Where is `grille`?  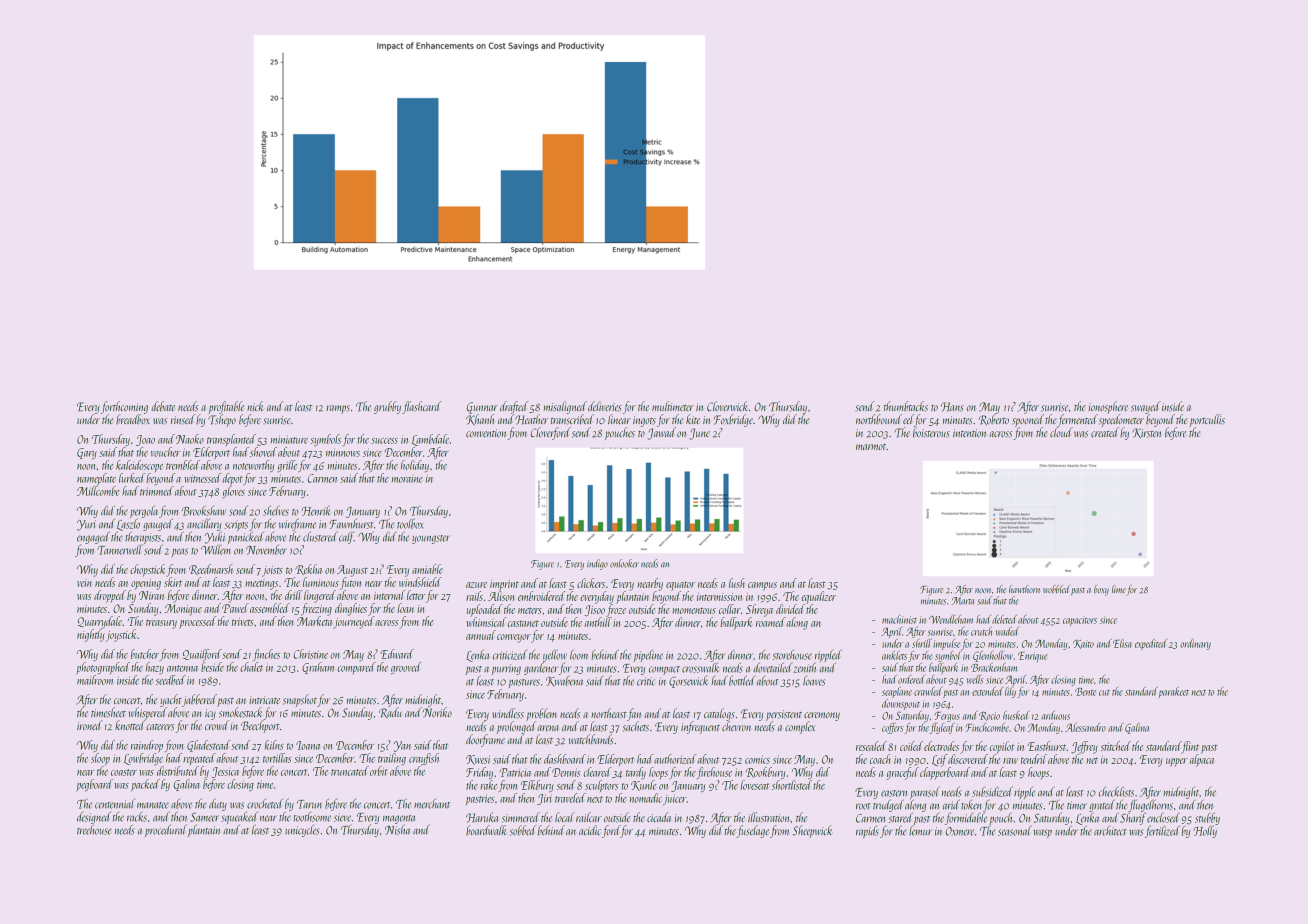
grille is located at coordinates (287, 466).
